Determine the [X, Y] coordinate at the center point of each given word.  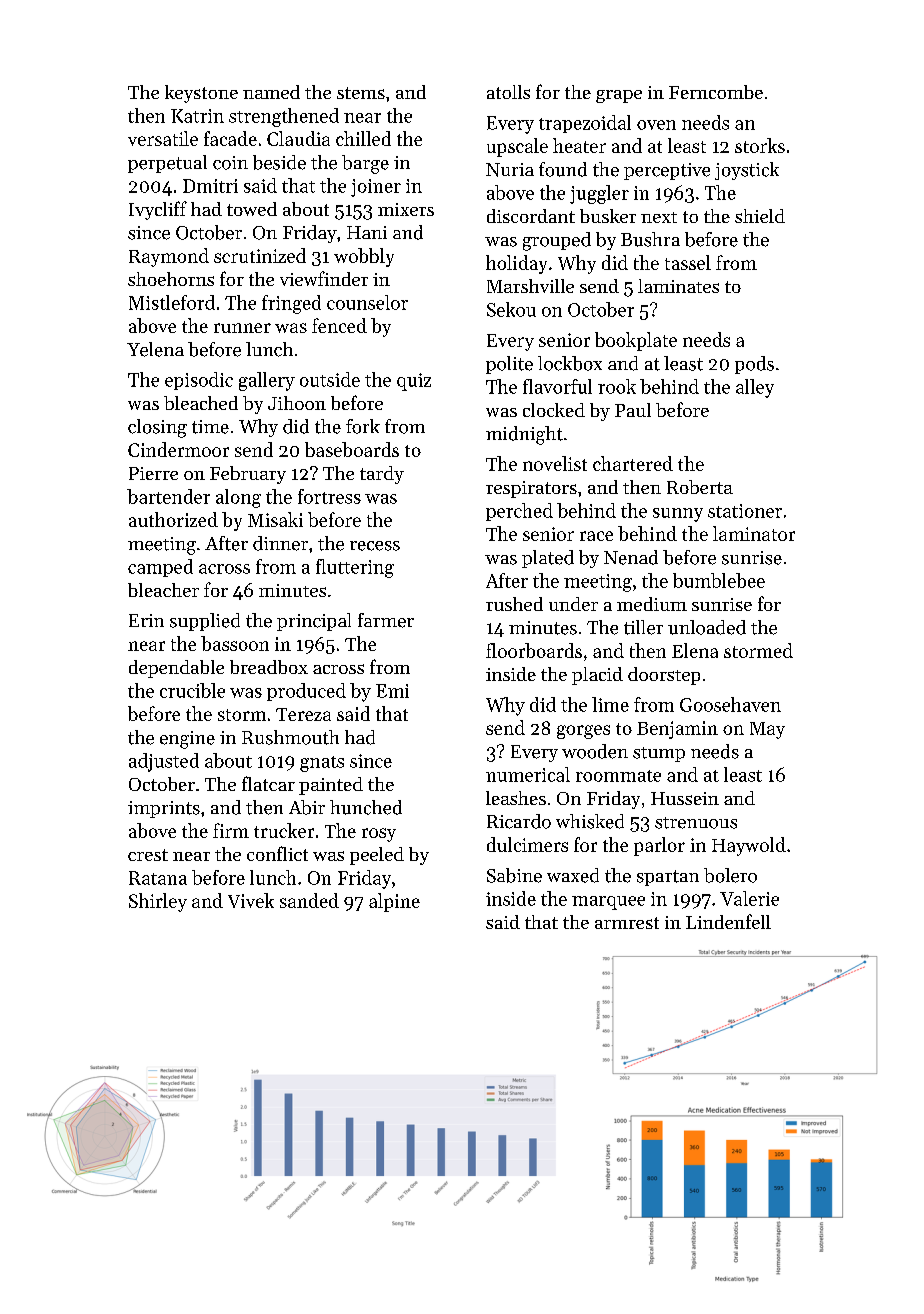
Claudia [298, 138]
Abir [307, 807]
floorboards [534, 650]
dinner [280, 543]
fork [363, 426]
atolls [508, 92]
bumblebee [719, 580]
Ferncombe [716, 92]
